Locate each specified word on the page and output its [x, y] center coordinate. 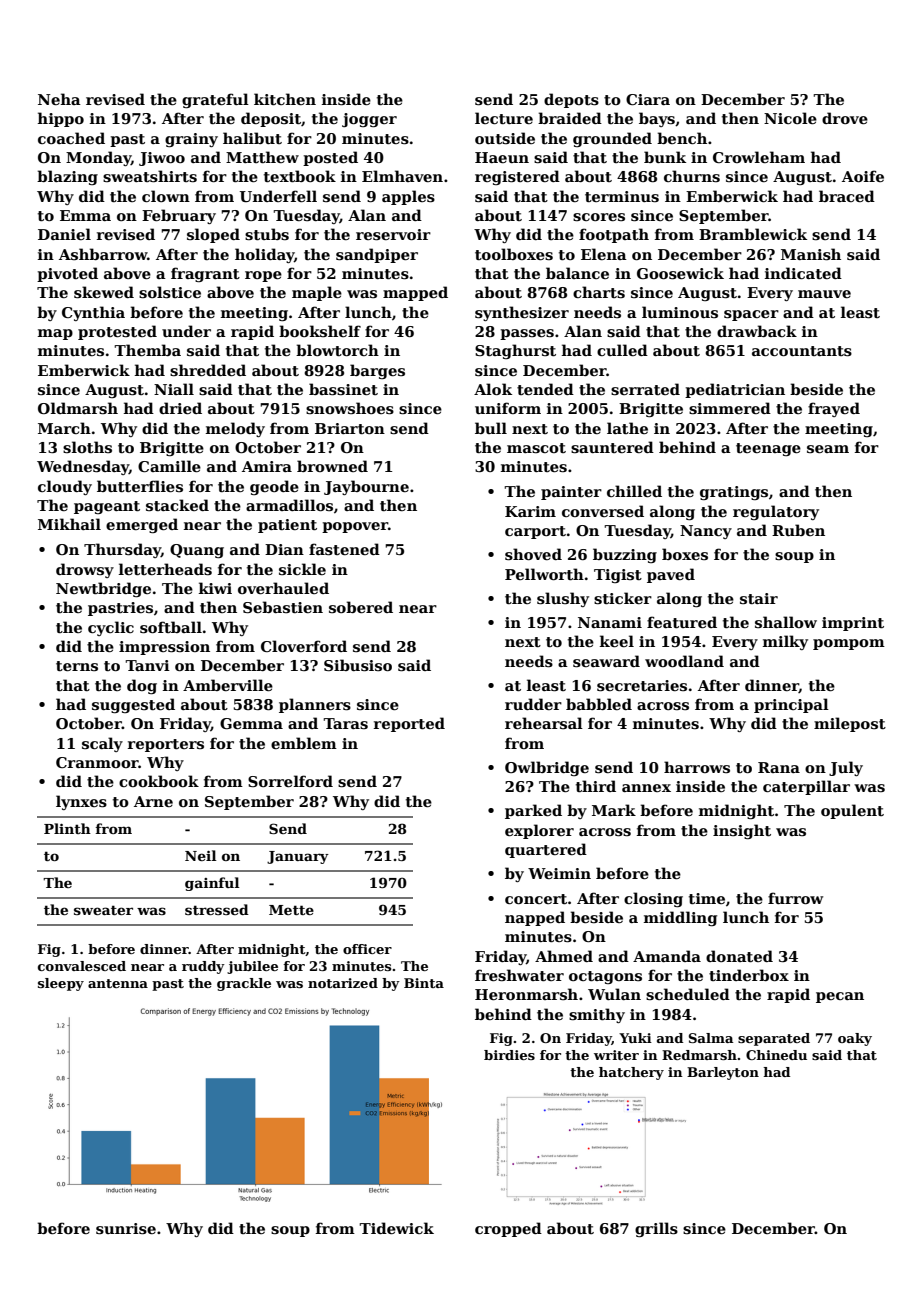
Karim [530, 511]
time [707, 898]
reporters [166, 745]
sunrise [126, 1229]
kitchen [285, 99]
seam [828, 449]
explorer [539, 831]
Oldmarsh [78, 408]
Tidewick [396, 1228]
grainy [191, 140]
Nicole [790, 118]
